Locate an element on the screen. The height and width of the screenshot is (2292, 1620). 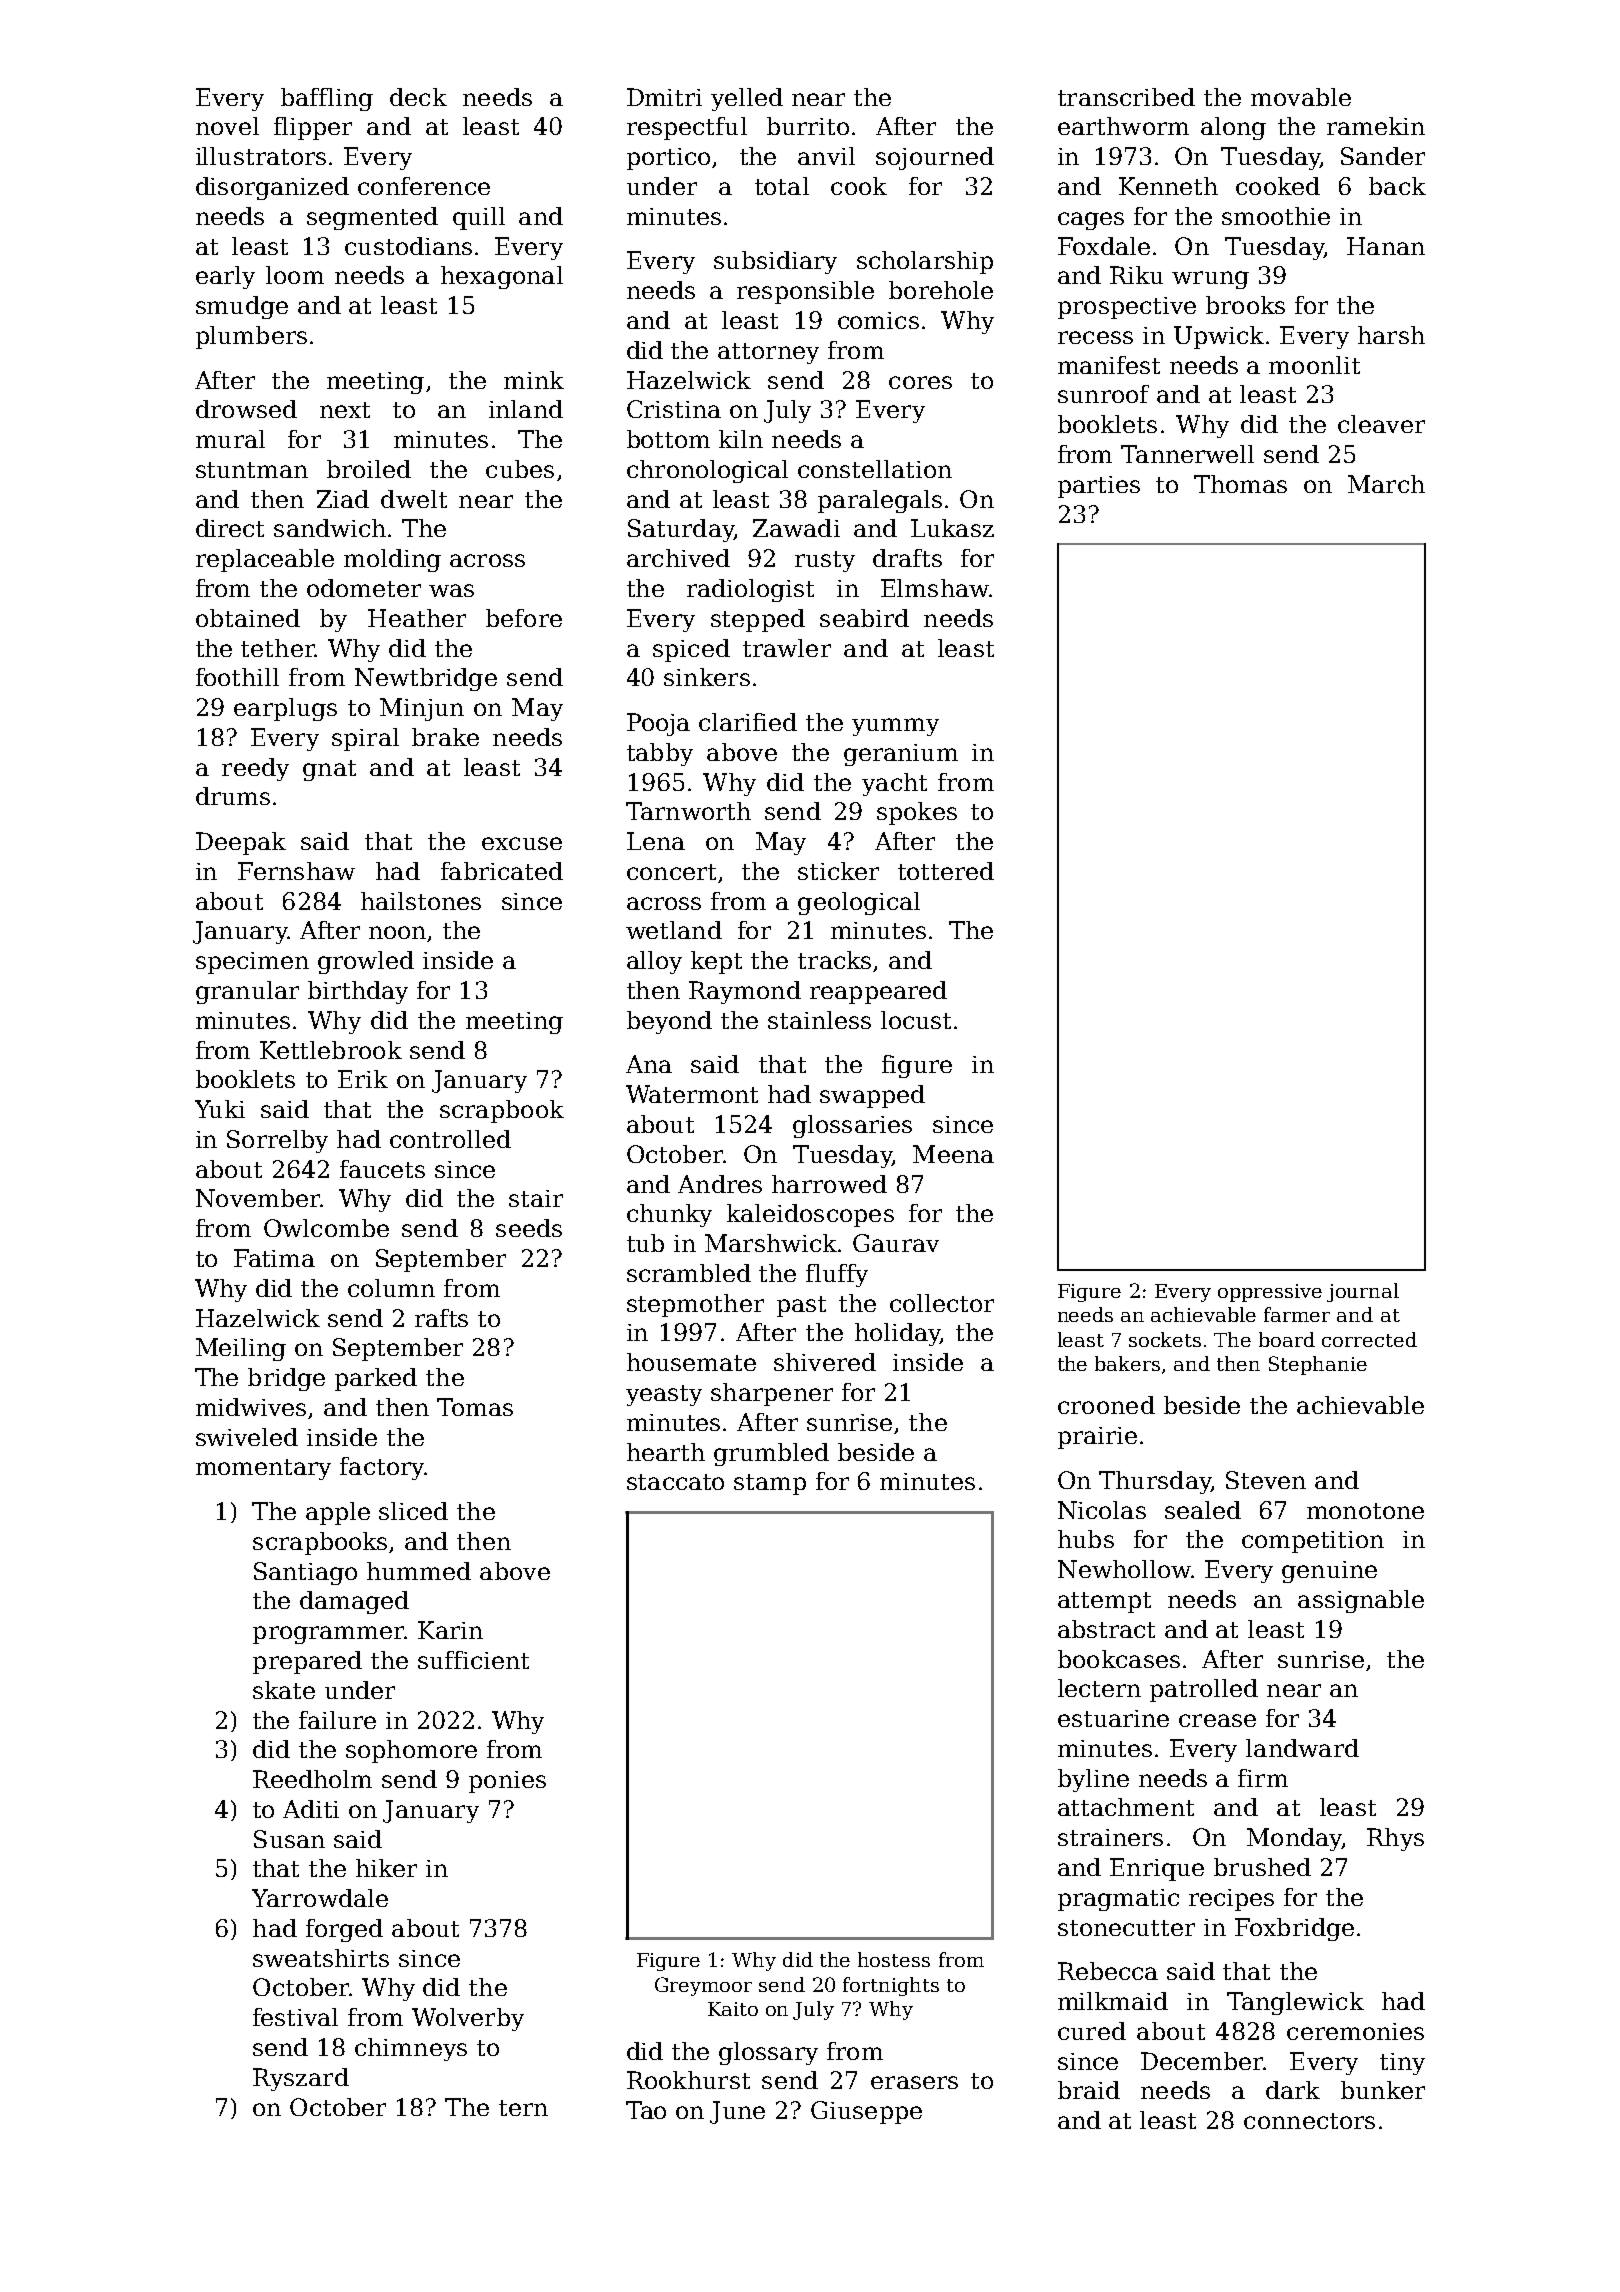
Stephanie is located at coordinates (1318, 1365).
